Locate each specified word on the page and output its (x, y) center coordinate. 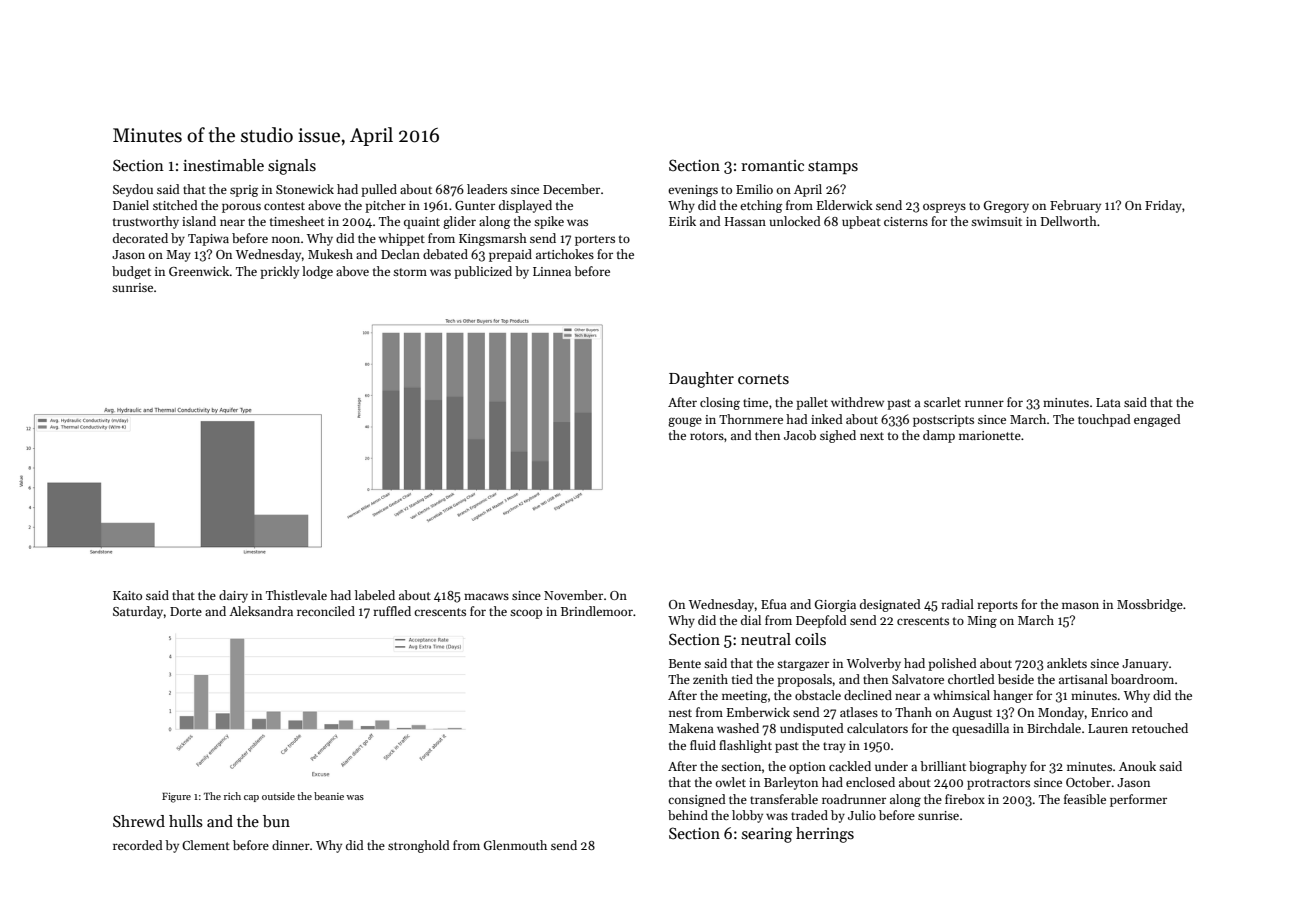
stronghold (419, 846)
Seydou (133, 190)
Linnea (552, 271)
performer (1138, 800)
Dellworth (1069, 221)
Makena (691, 728)
